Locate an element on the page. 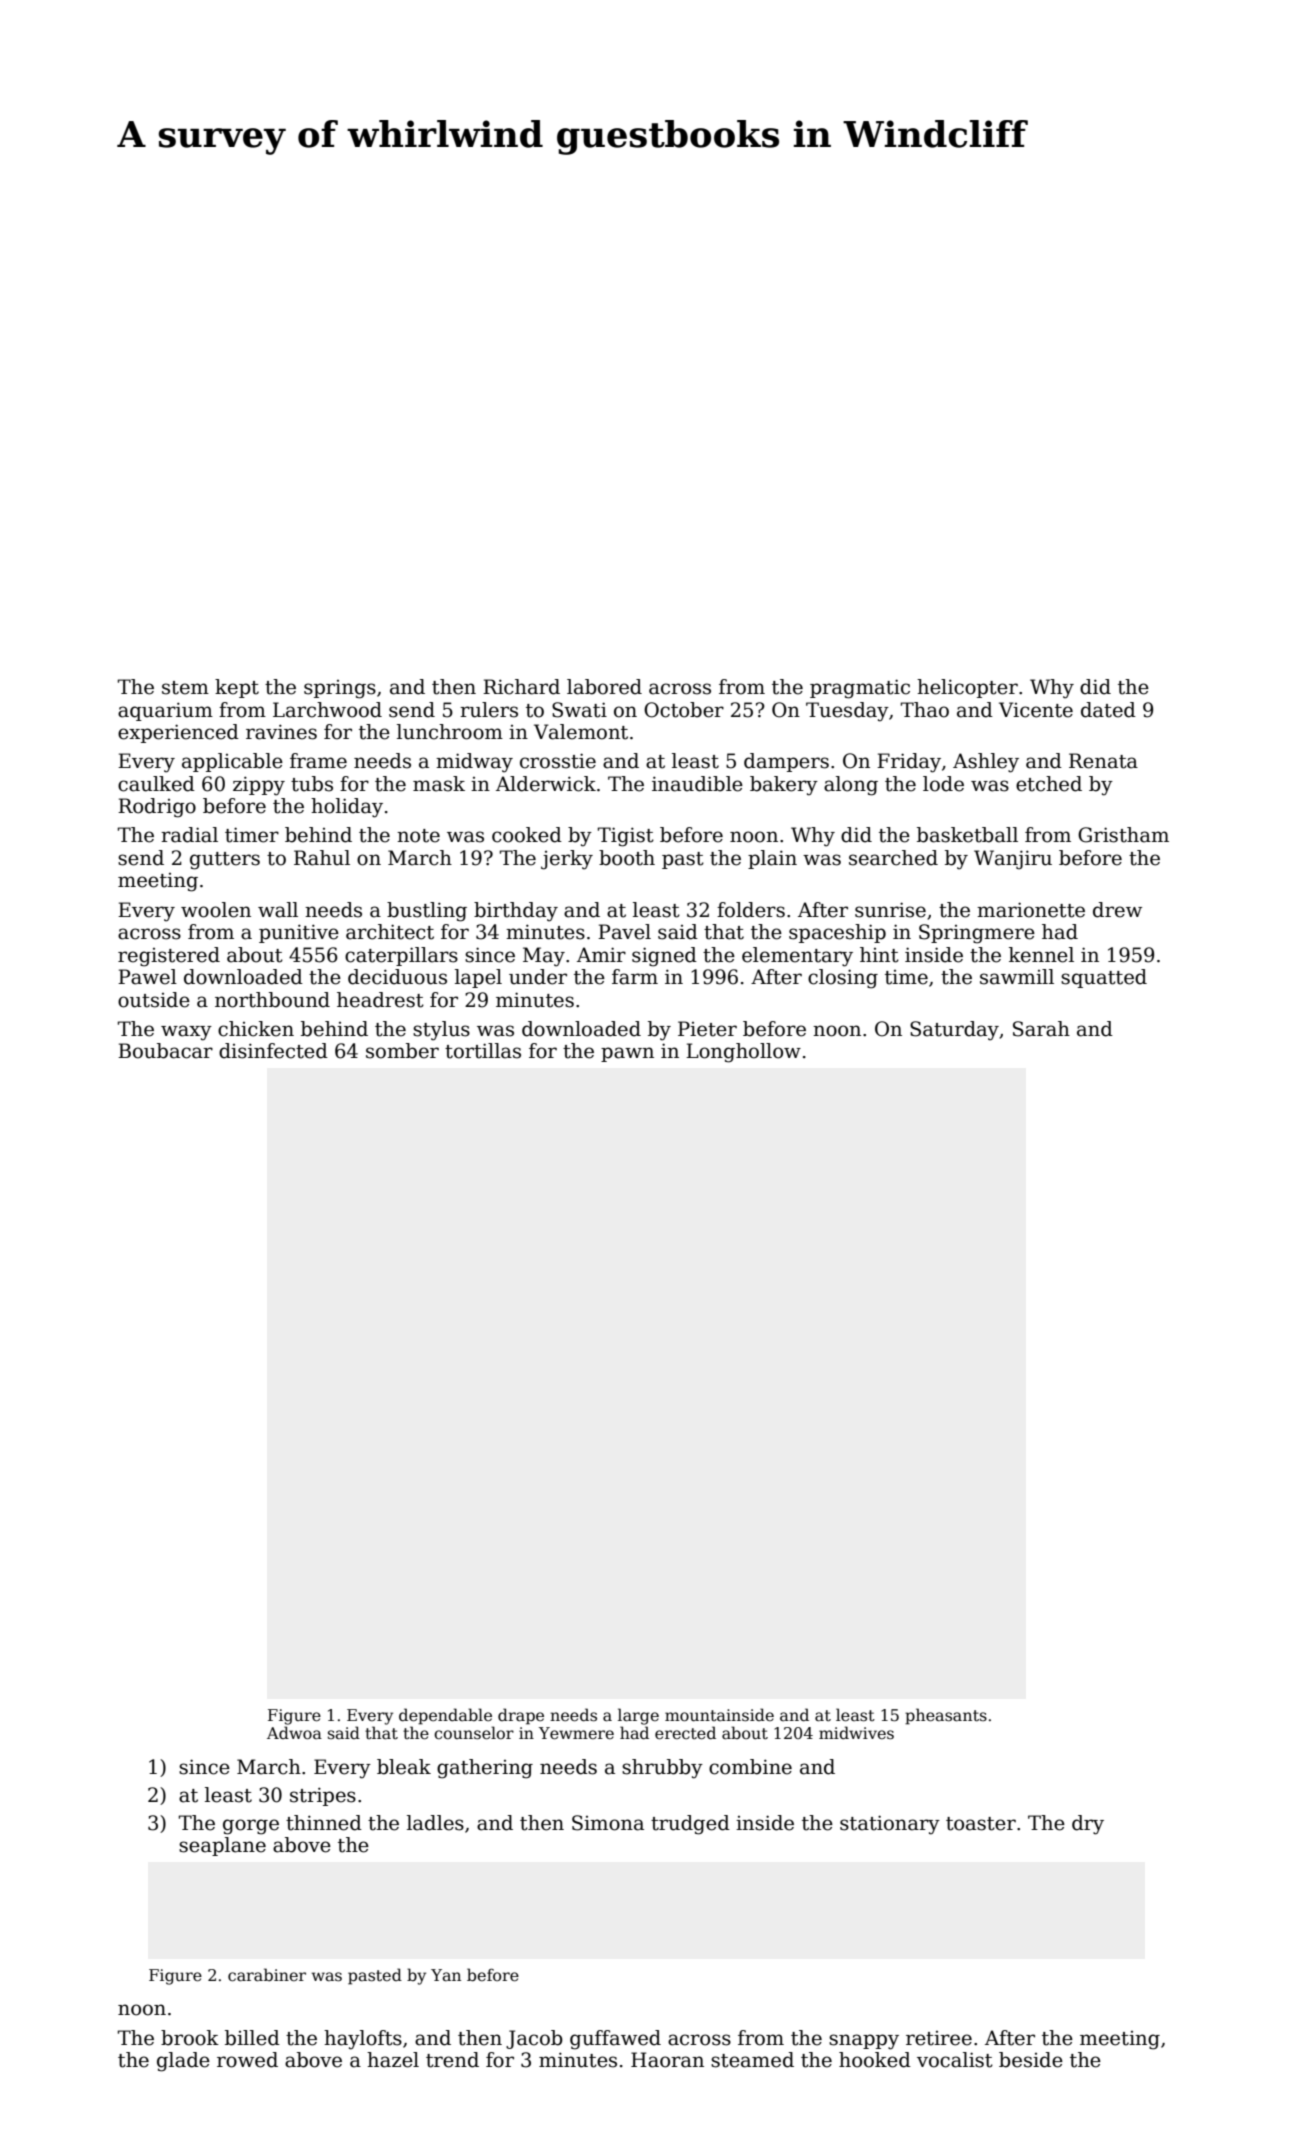  helicopter is located at coordinates (967, 688).
